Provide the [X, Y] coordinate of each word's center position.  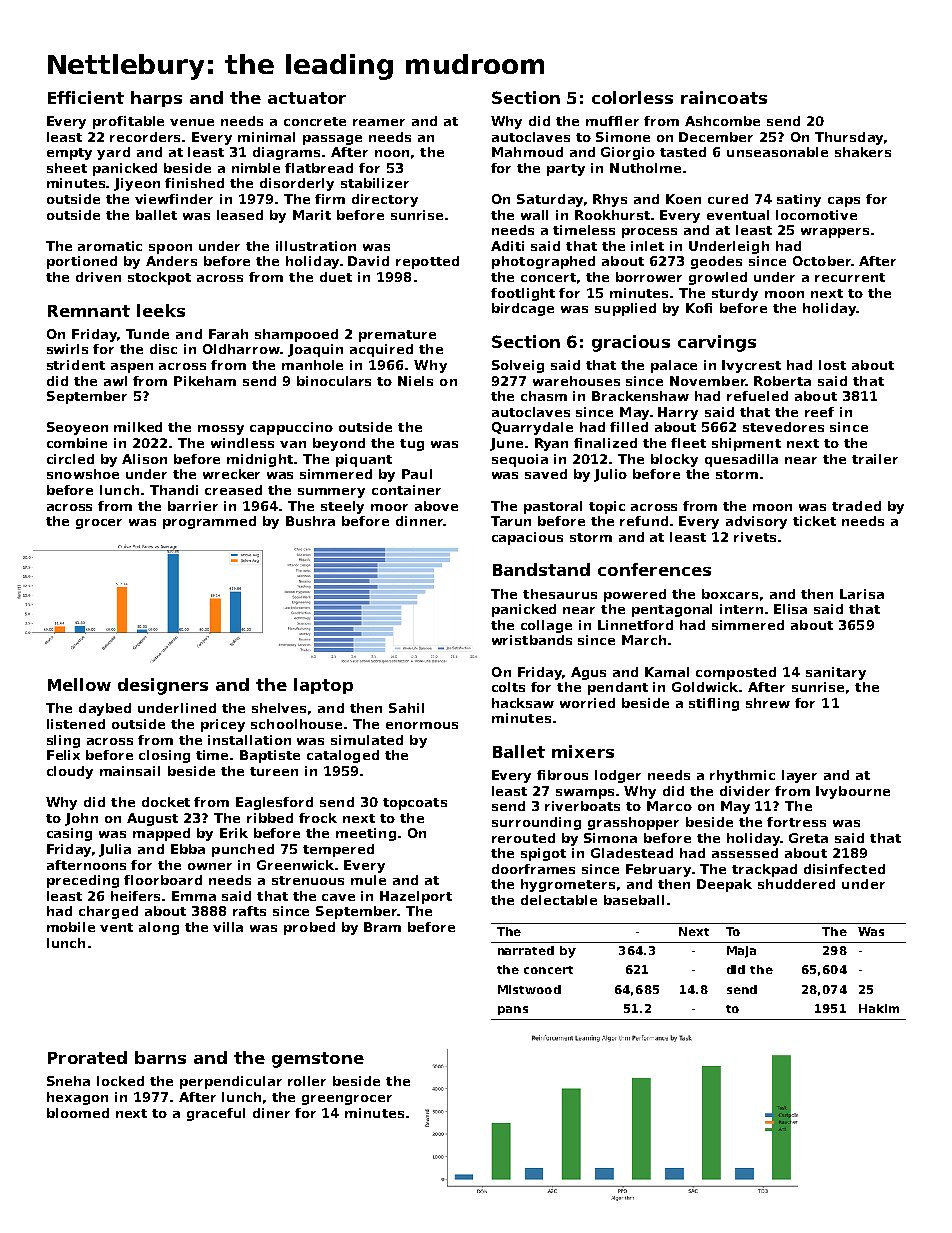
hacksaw [523, 703]
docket [166, 802]
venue [192, 122]
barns [160, 1057]
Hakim [879, 1008]
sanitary [836, 673]
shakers [863, 152]
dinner [419, 521]
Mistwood [529, 989]
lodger [618, 776]
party [566, 170]
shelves [279, 708]
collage [546, 626]
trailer [875, 459]
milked [138, 427]
